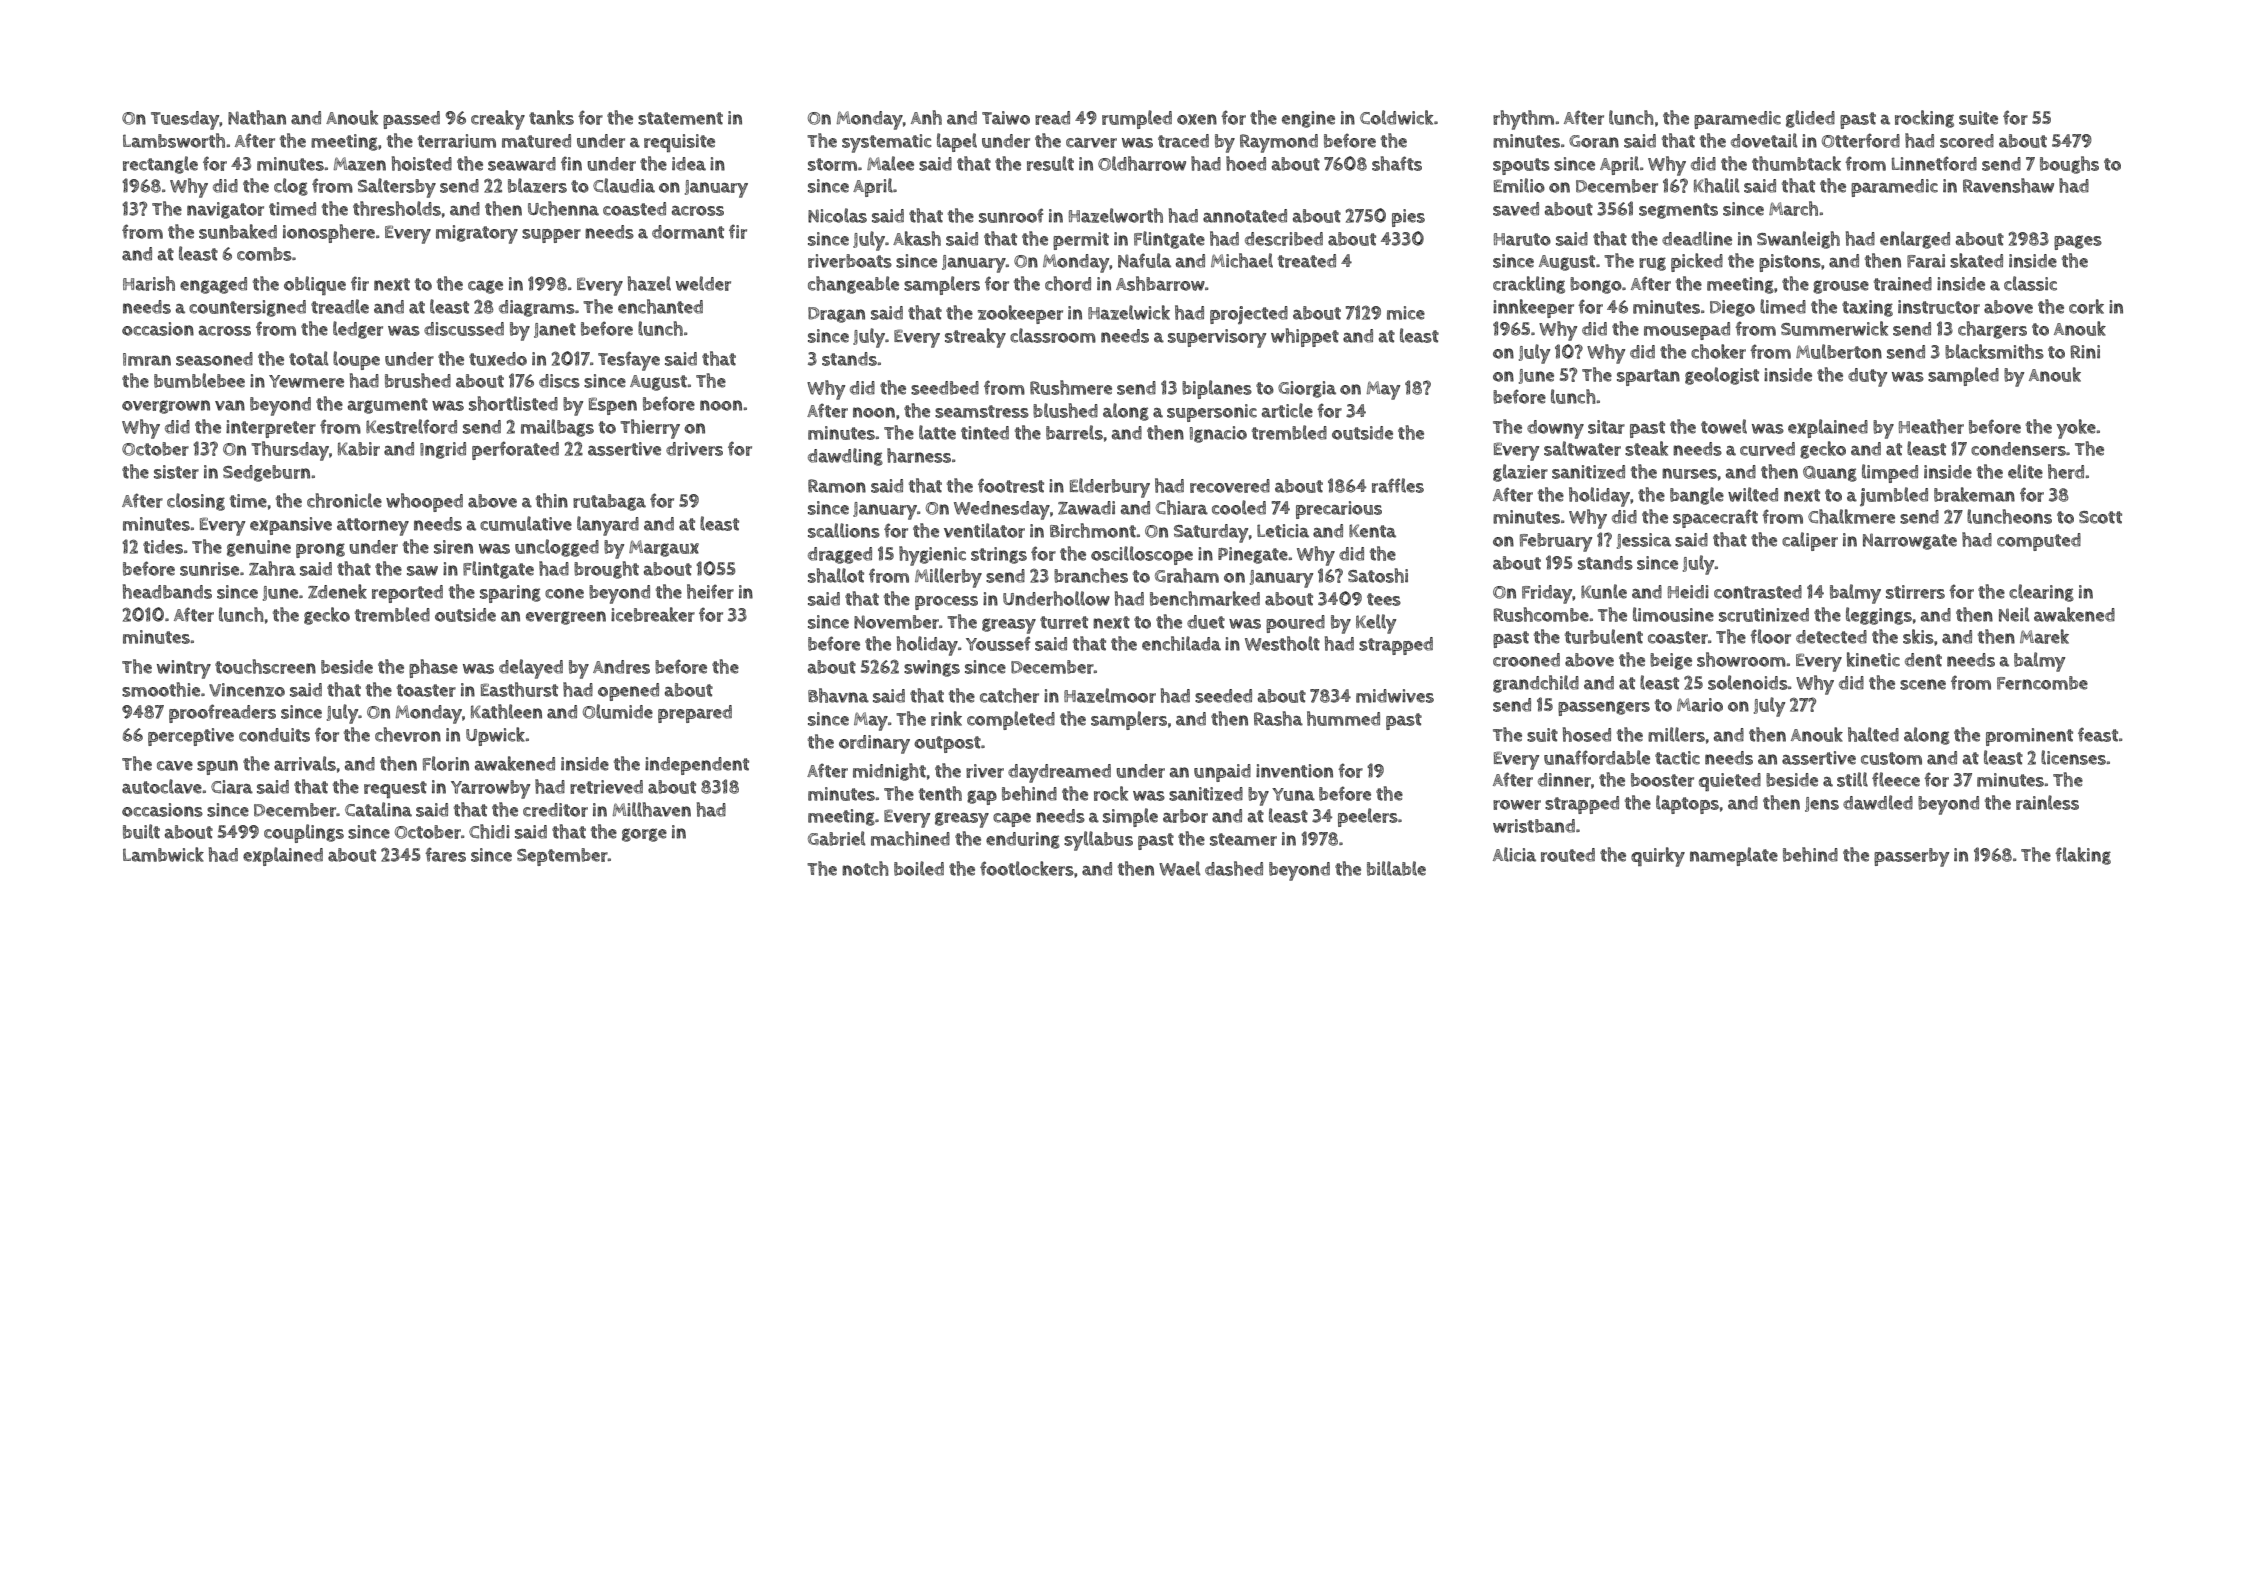 The height and width of the screenshot is (1590, 2248). What do you see at coordinates (1861, 140) in the screenshot?
I see `Otterford` at bounding box center [1861, 140].
